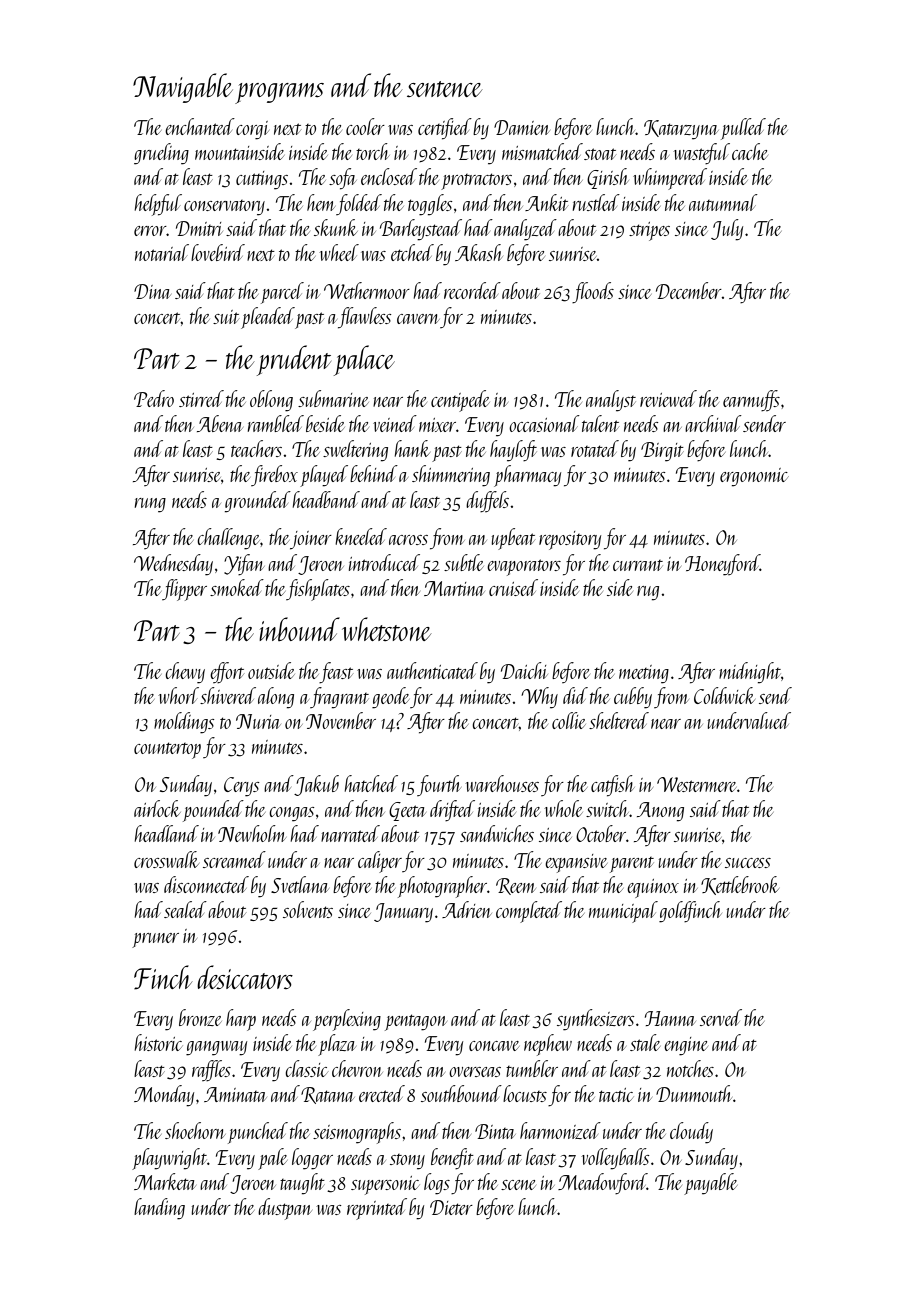 Image resolution: width=924 pixels, height=1311 pixels. What do you see at coordinates (653, 888) in the screenshot?
I see `equinox` at bounding box center [653, 888].
